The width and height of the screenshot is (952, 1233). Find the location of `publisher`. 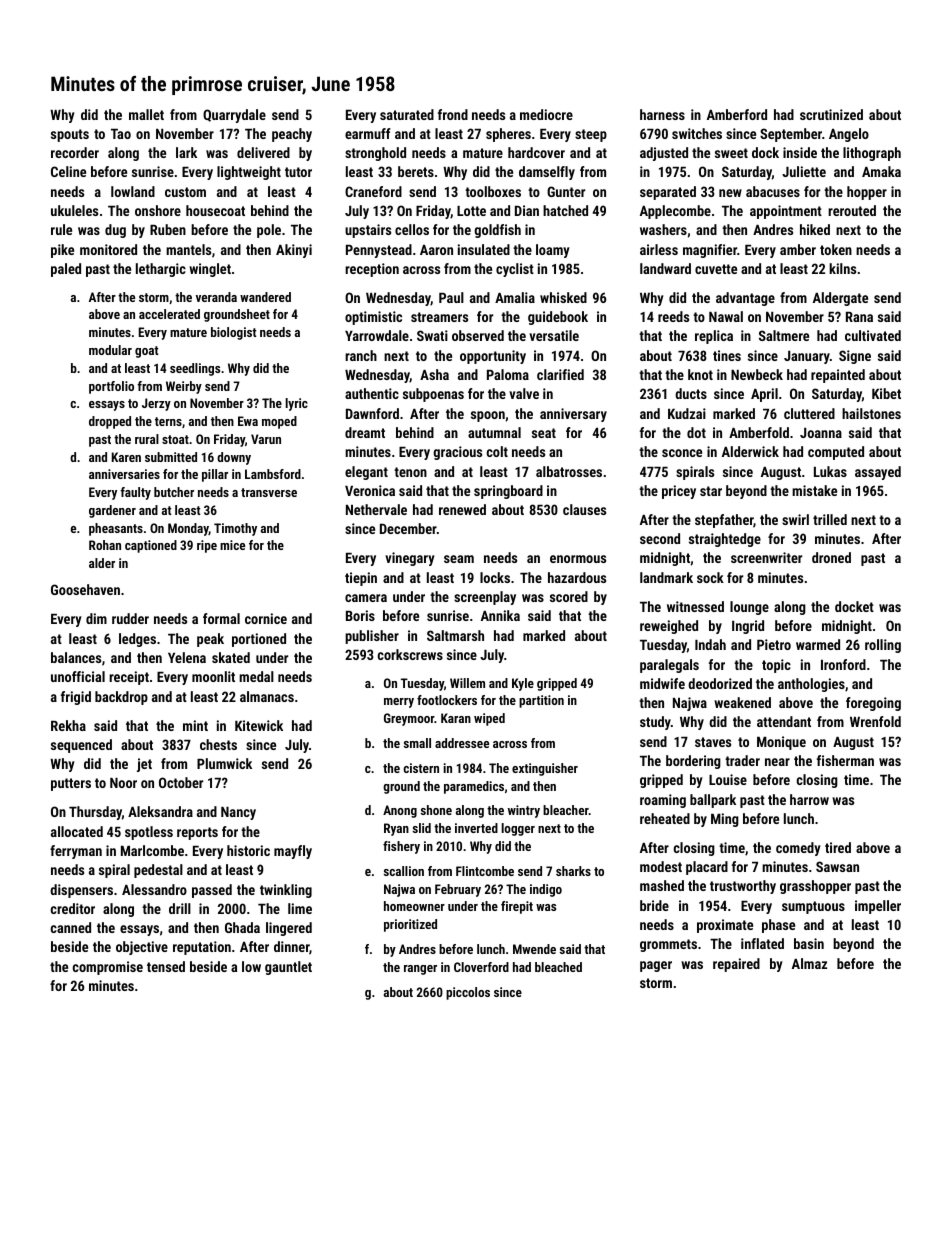

publisher is located at coordinates (372, 637).
